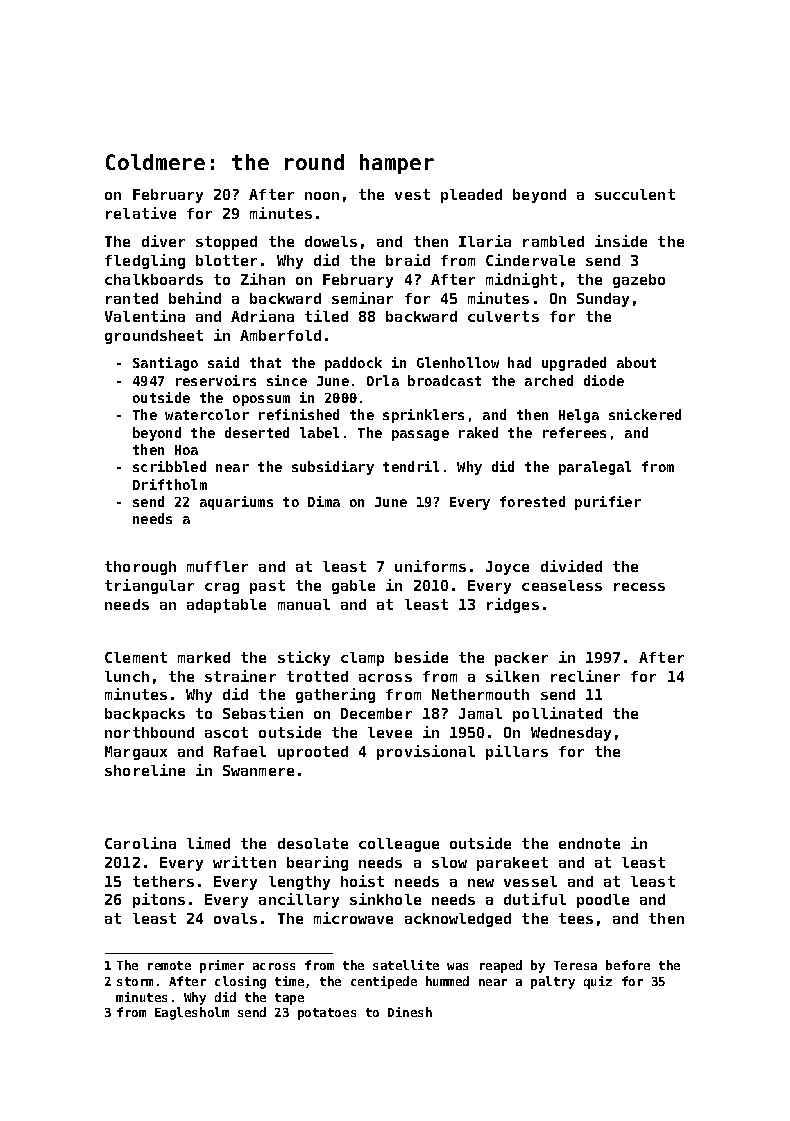  Describe the element at coordinates (562, 585) in the image. I see `ceaseless` at that location.
